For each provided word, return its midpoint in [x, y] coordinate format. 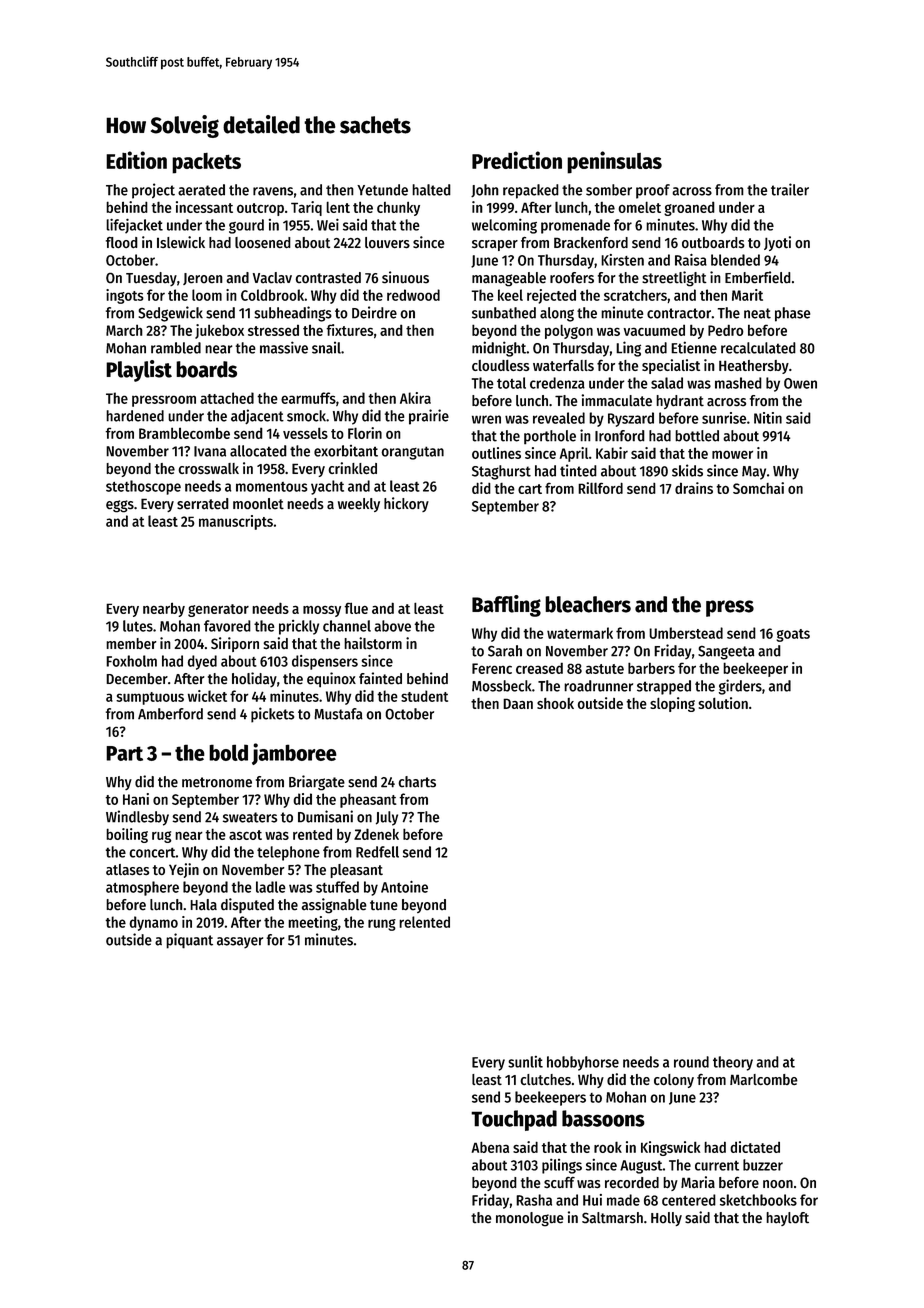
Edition [136, 160]
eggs [120, 506]
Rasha [534, 1200]
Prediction [517, 160]
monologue [530, 1219]
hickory [406, 504]
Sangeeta [726, 653]
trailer [790, 189]
